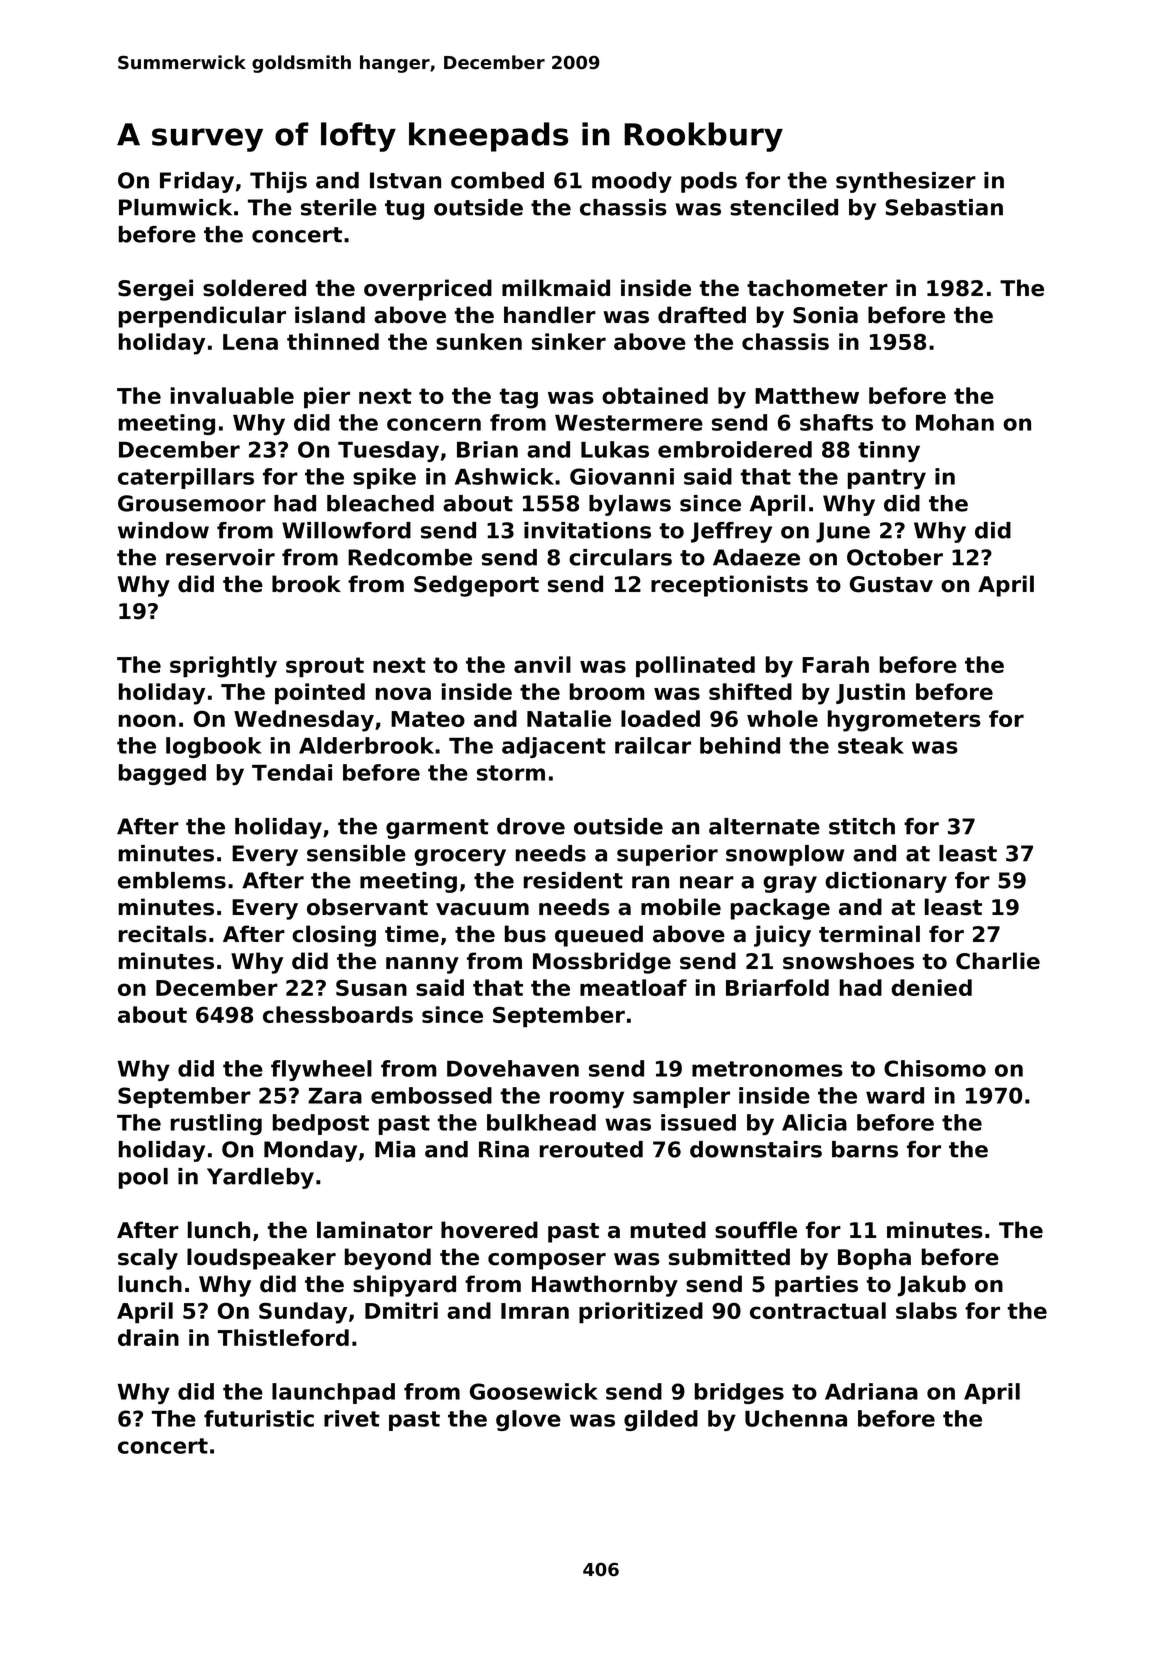  I want to click on receptionists, so click(729, 586).
